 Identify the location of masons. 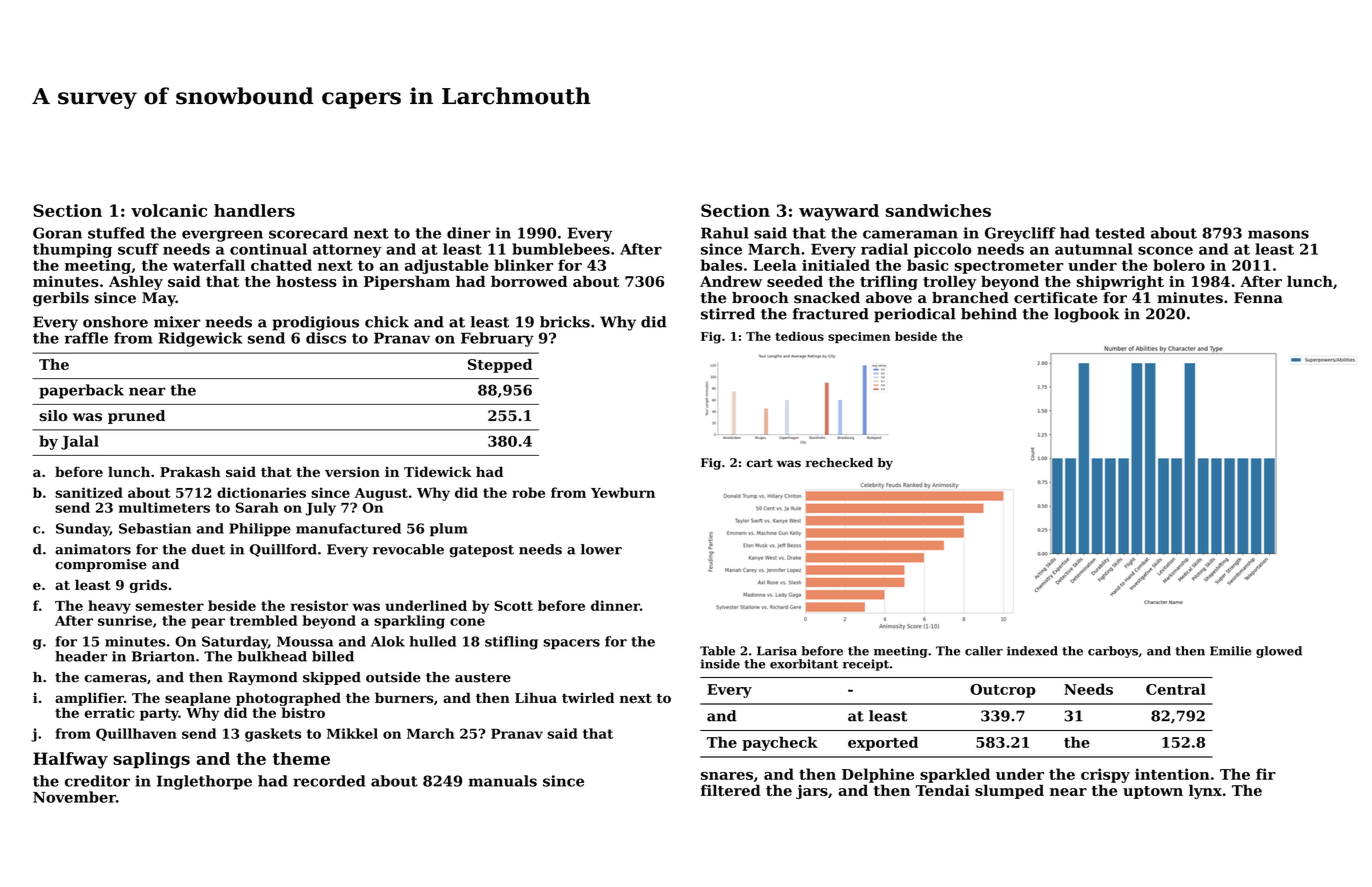
(1278, 234).
